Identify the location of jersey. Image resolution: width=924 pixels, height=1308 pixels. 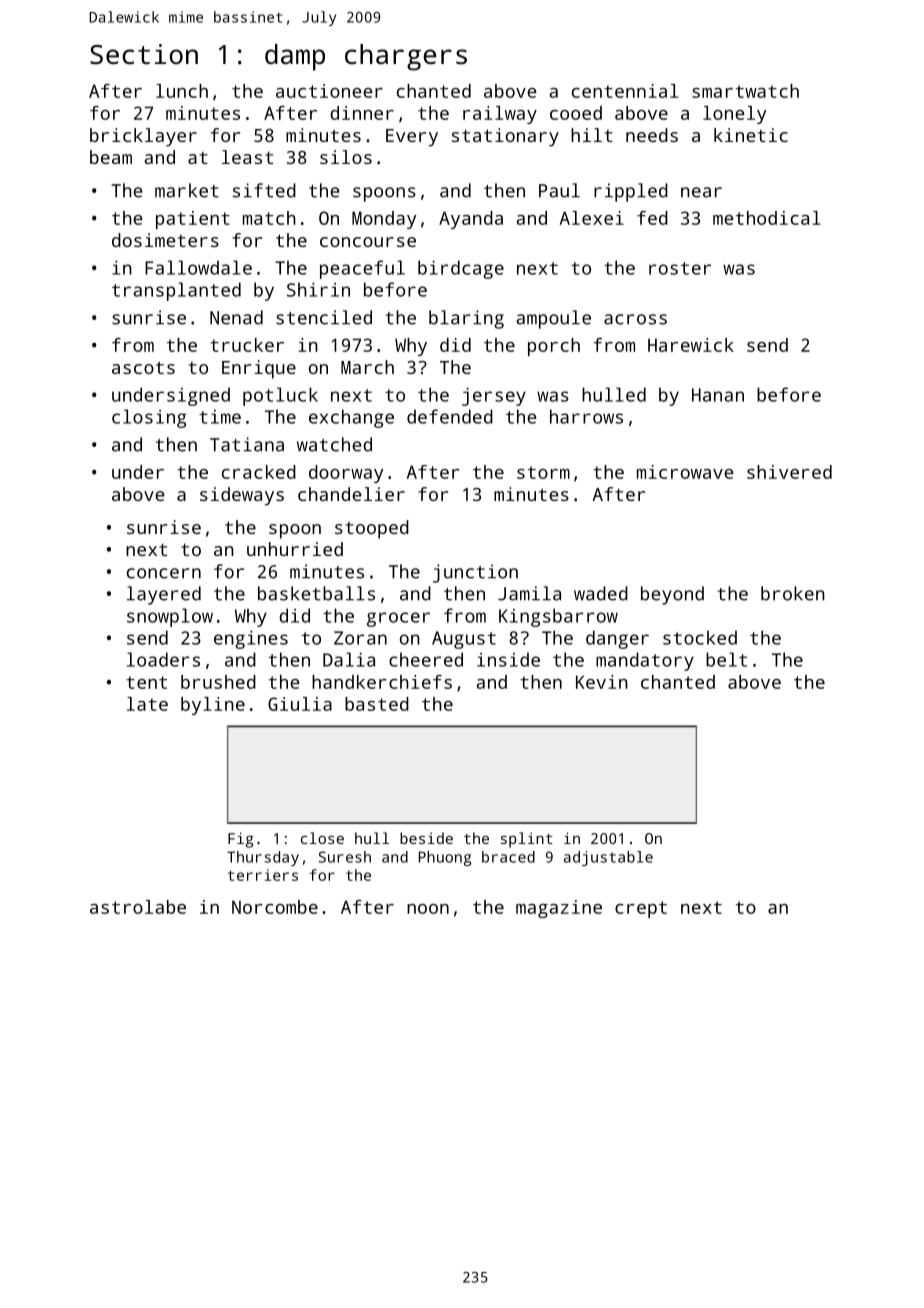
(494, 396).
